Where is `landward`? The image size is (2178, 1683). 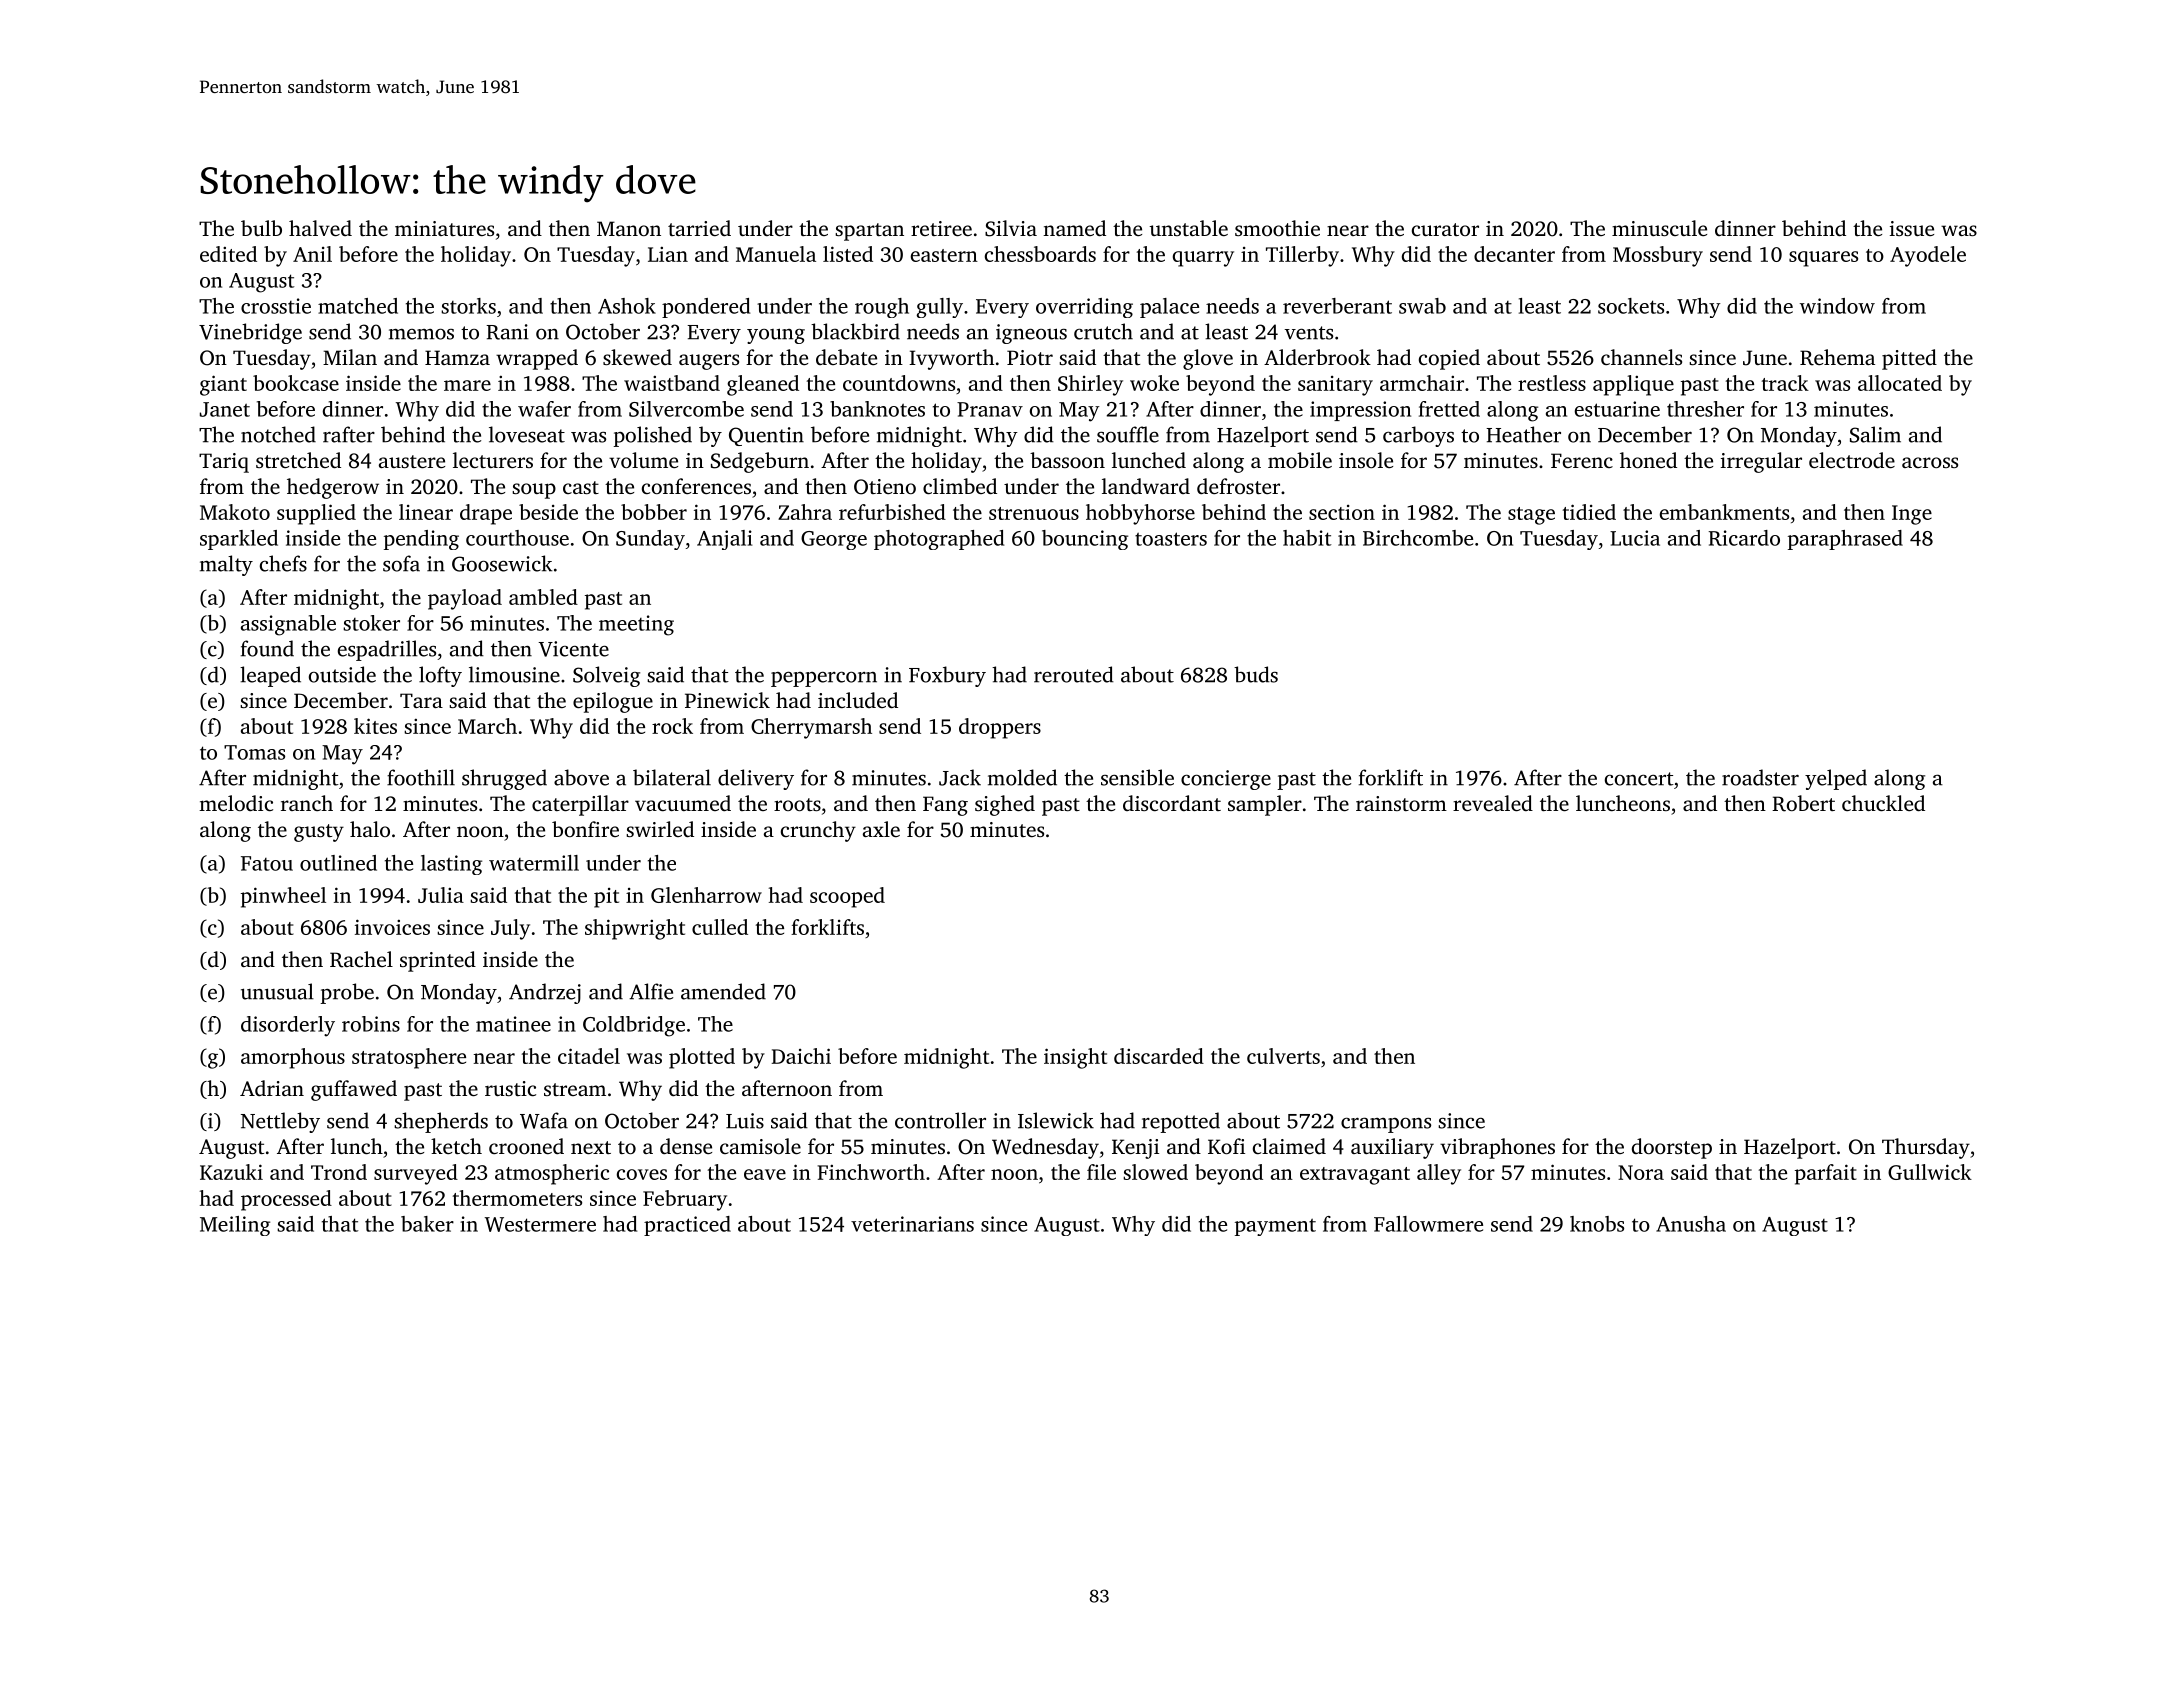
landward is located at coordinates (1146, 486).
